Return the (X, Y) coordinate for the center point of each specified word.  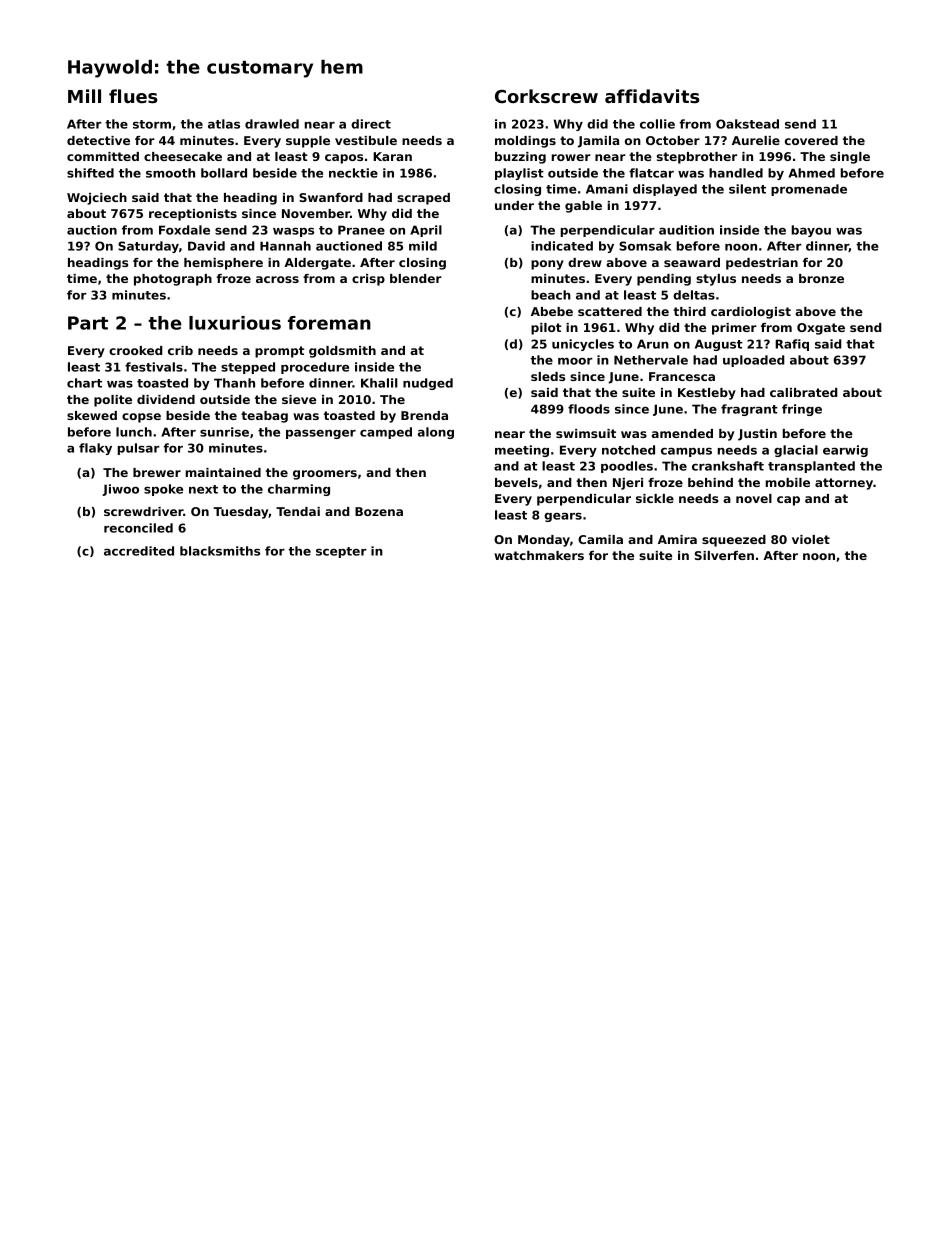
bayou (811, 231)
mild (423, 246)
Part (88, 323)
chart (84, 383)
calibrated (803, 392)
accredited (139, 551)
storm (152, 124)
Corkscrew (546, 96)
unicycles (583, 345)
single (850, 158)
